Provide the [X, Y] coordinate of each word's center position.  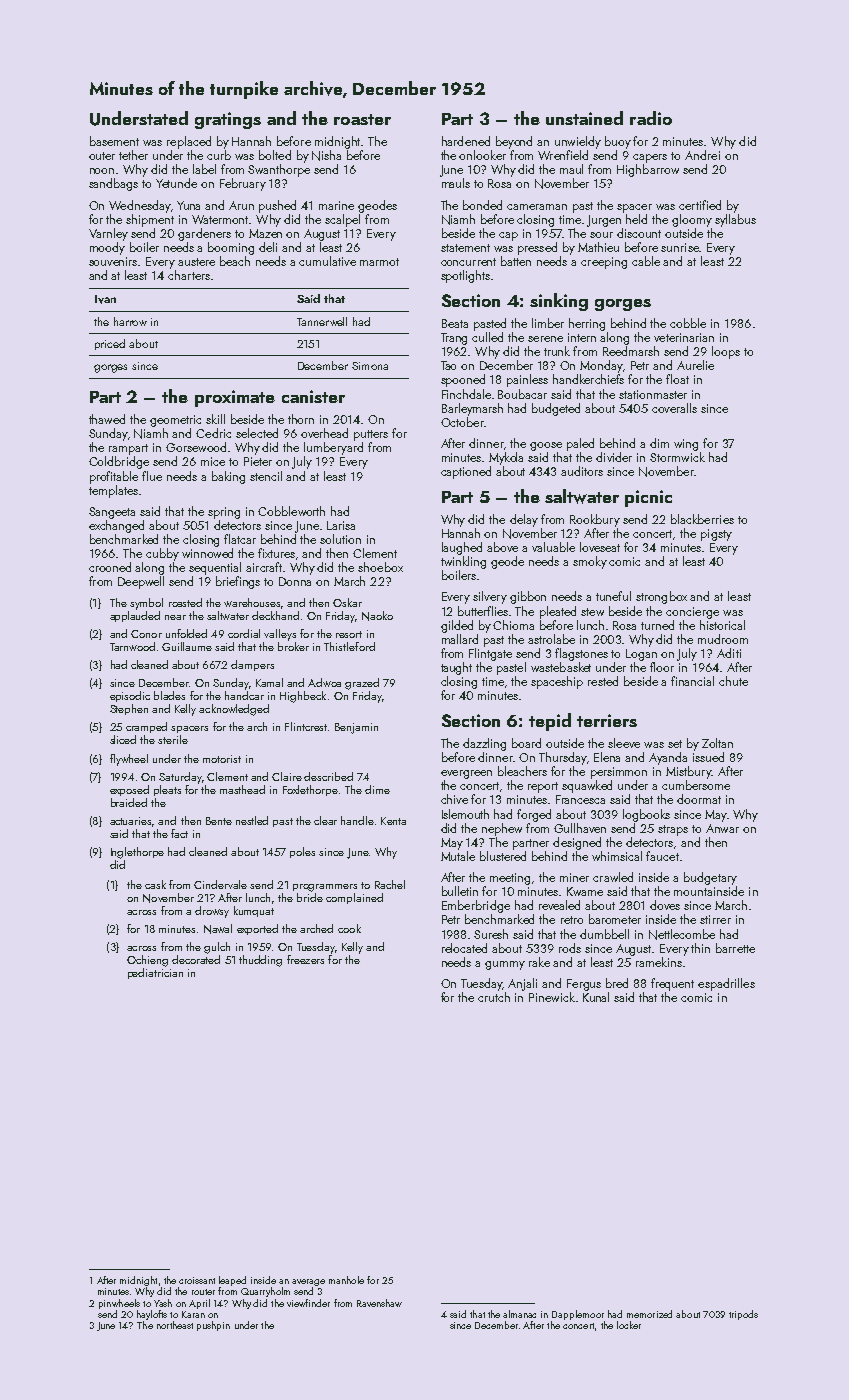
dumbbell [604, 934]
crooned [110, 567]
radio [651, 118]
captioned [466, 472]
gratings [228, 120]
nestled [252, 820]
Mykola [506, 458]
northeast [175, 1325]
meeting [510, 879]
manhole [346, 1280]
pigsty [716, 535]
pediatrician [155, 973]
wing [686, 445]
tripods [743, 1315]
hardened [466, 141]
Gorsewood [196, 447]
